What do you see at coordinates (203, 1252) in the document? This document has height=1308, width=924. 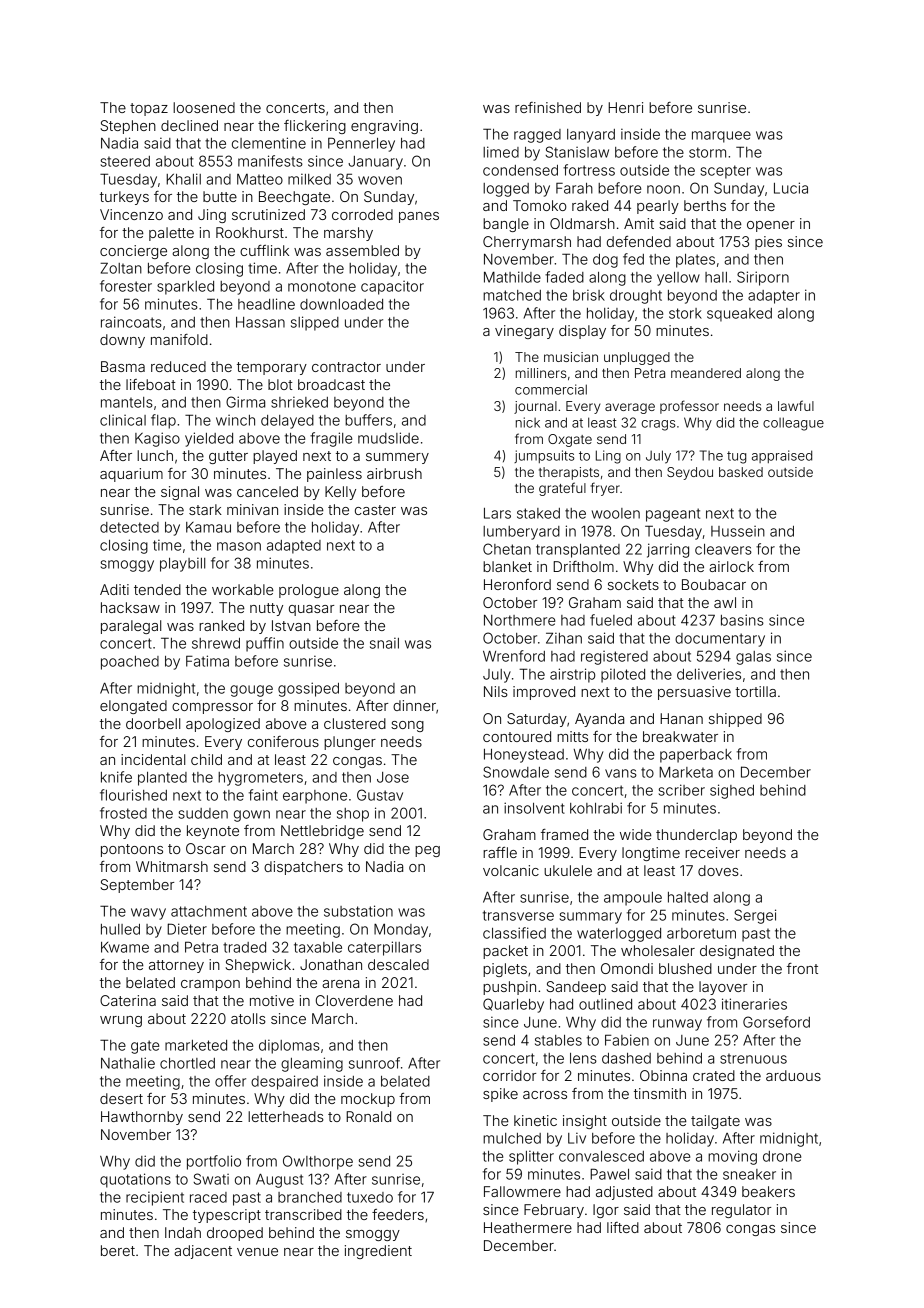 I see `adjacent` at bounding box center [203, 1252].
